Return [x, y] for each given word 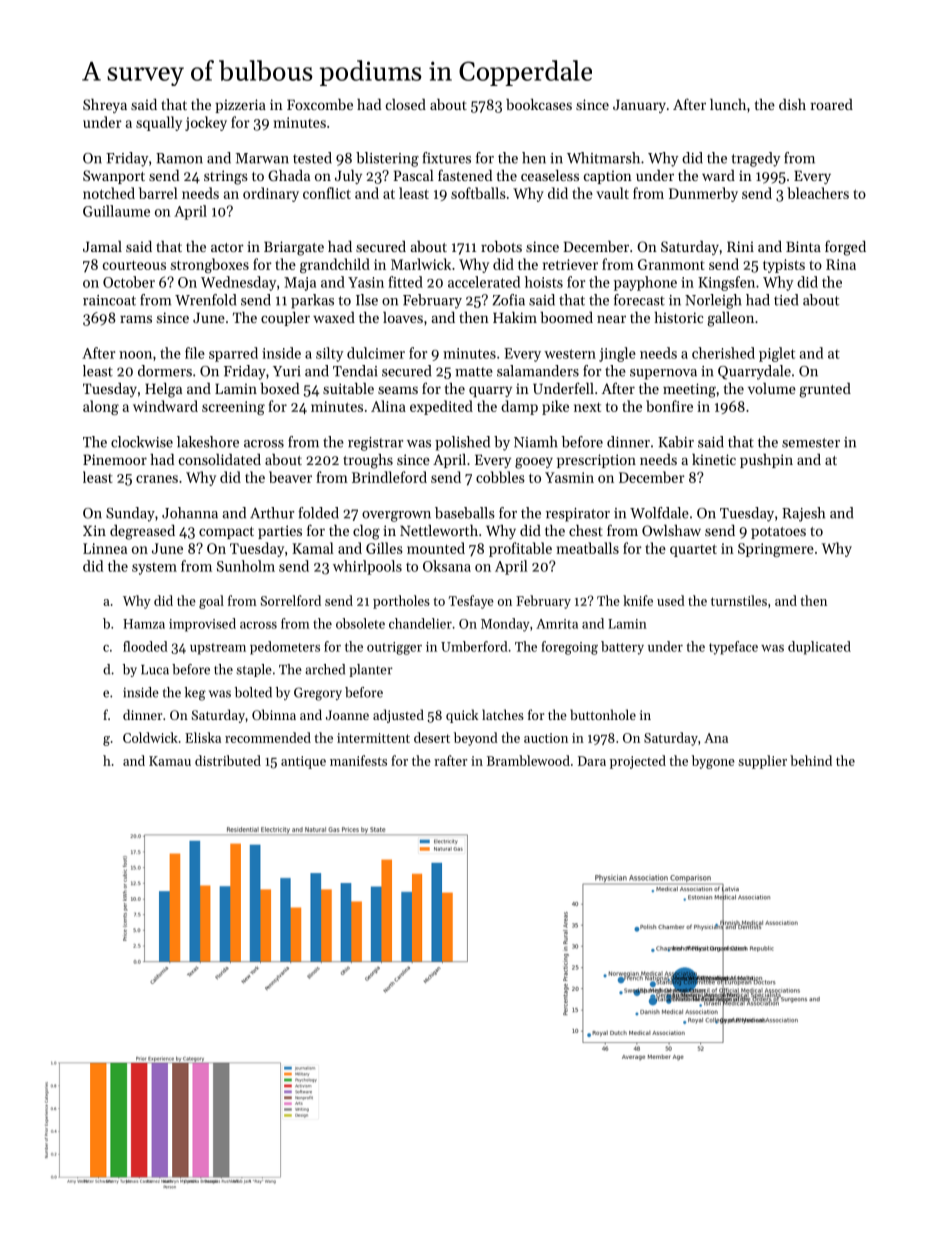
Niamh [536, 442]
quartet [693, 550]
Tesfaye [471, 602]
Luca [155, 670]
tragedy [756, 159]
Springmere [776, 550]
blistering [387, 159]
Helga [163, 390]
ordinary [271, 194]
